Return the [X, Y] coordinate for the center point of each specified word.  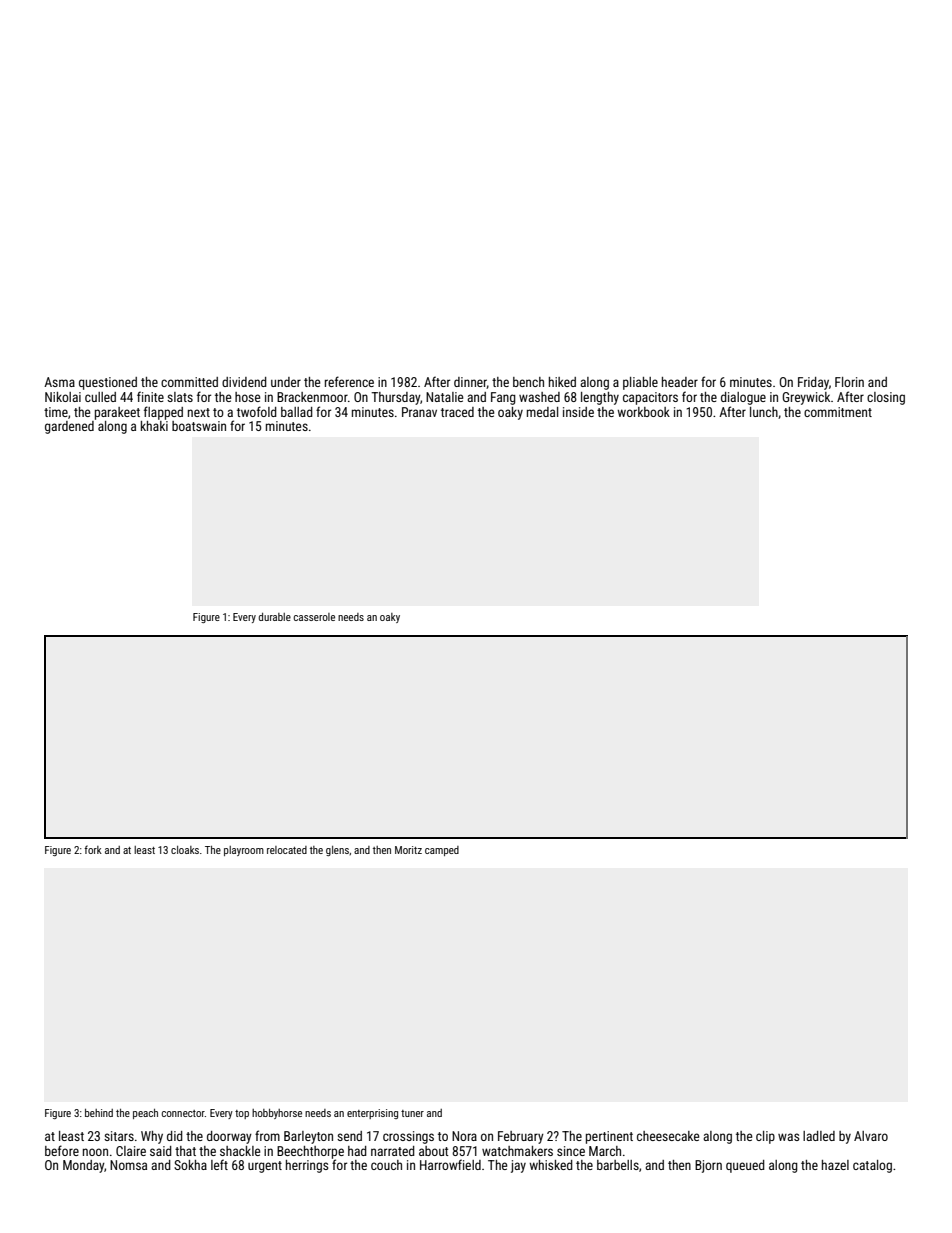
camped [442, 851]
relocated [287, 850]
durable [275, 617]
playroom [244, 851]
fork [93, 849]
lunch [764, 412]
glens [337, 851]
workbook [643, 412]
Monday [84, 1166]
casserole [314, 617]
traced [457, 412]
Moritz [408, 850]
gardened [69, 427]
